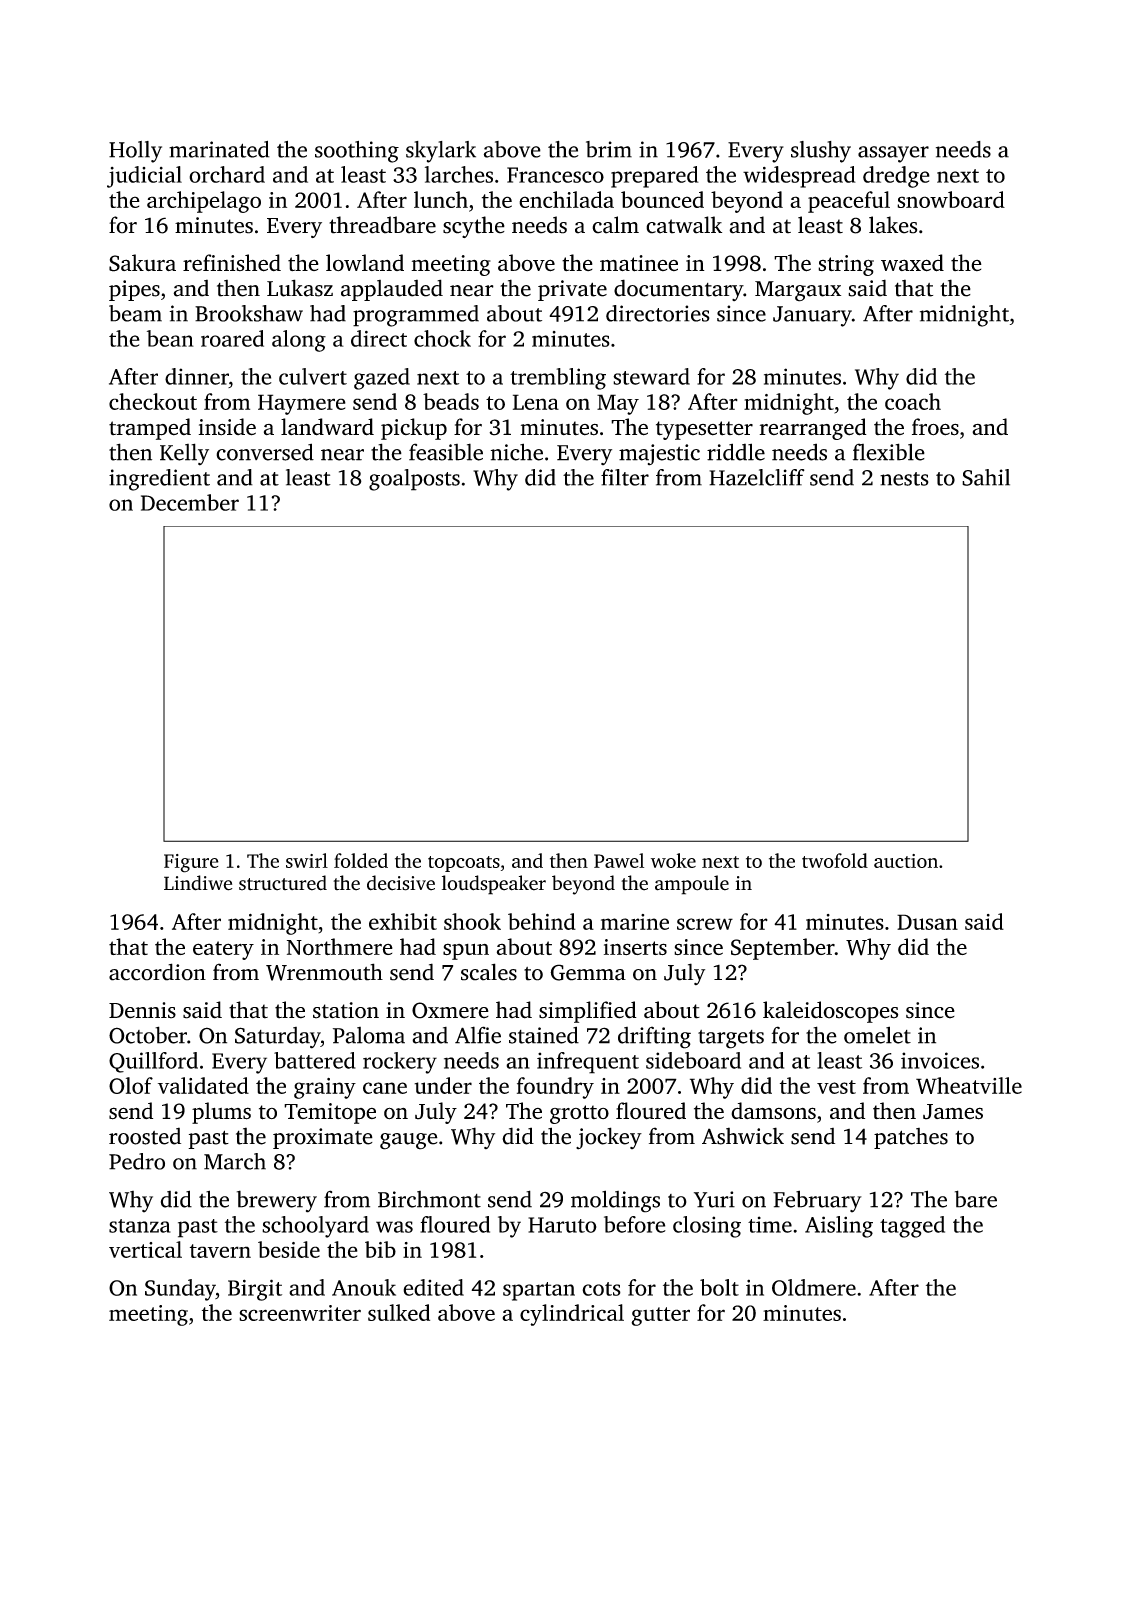 Image resolution: width=1132 pixels, height=1600 pixels. Describe the element at coordinates (464, 864) in the screenshot. I see `topcoats` at that location.
